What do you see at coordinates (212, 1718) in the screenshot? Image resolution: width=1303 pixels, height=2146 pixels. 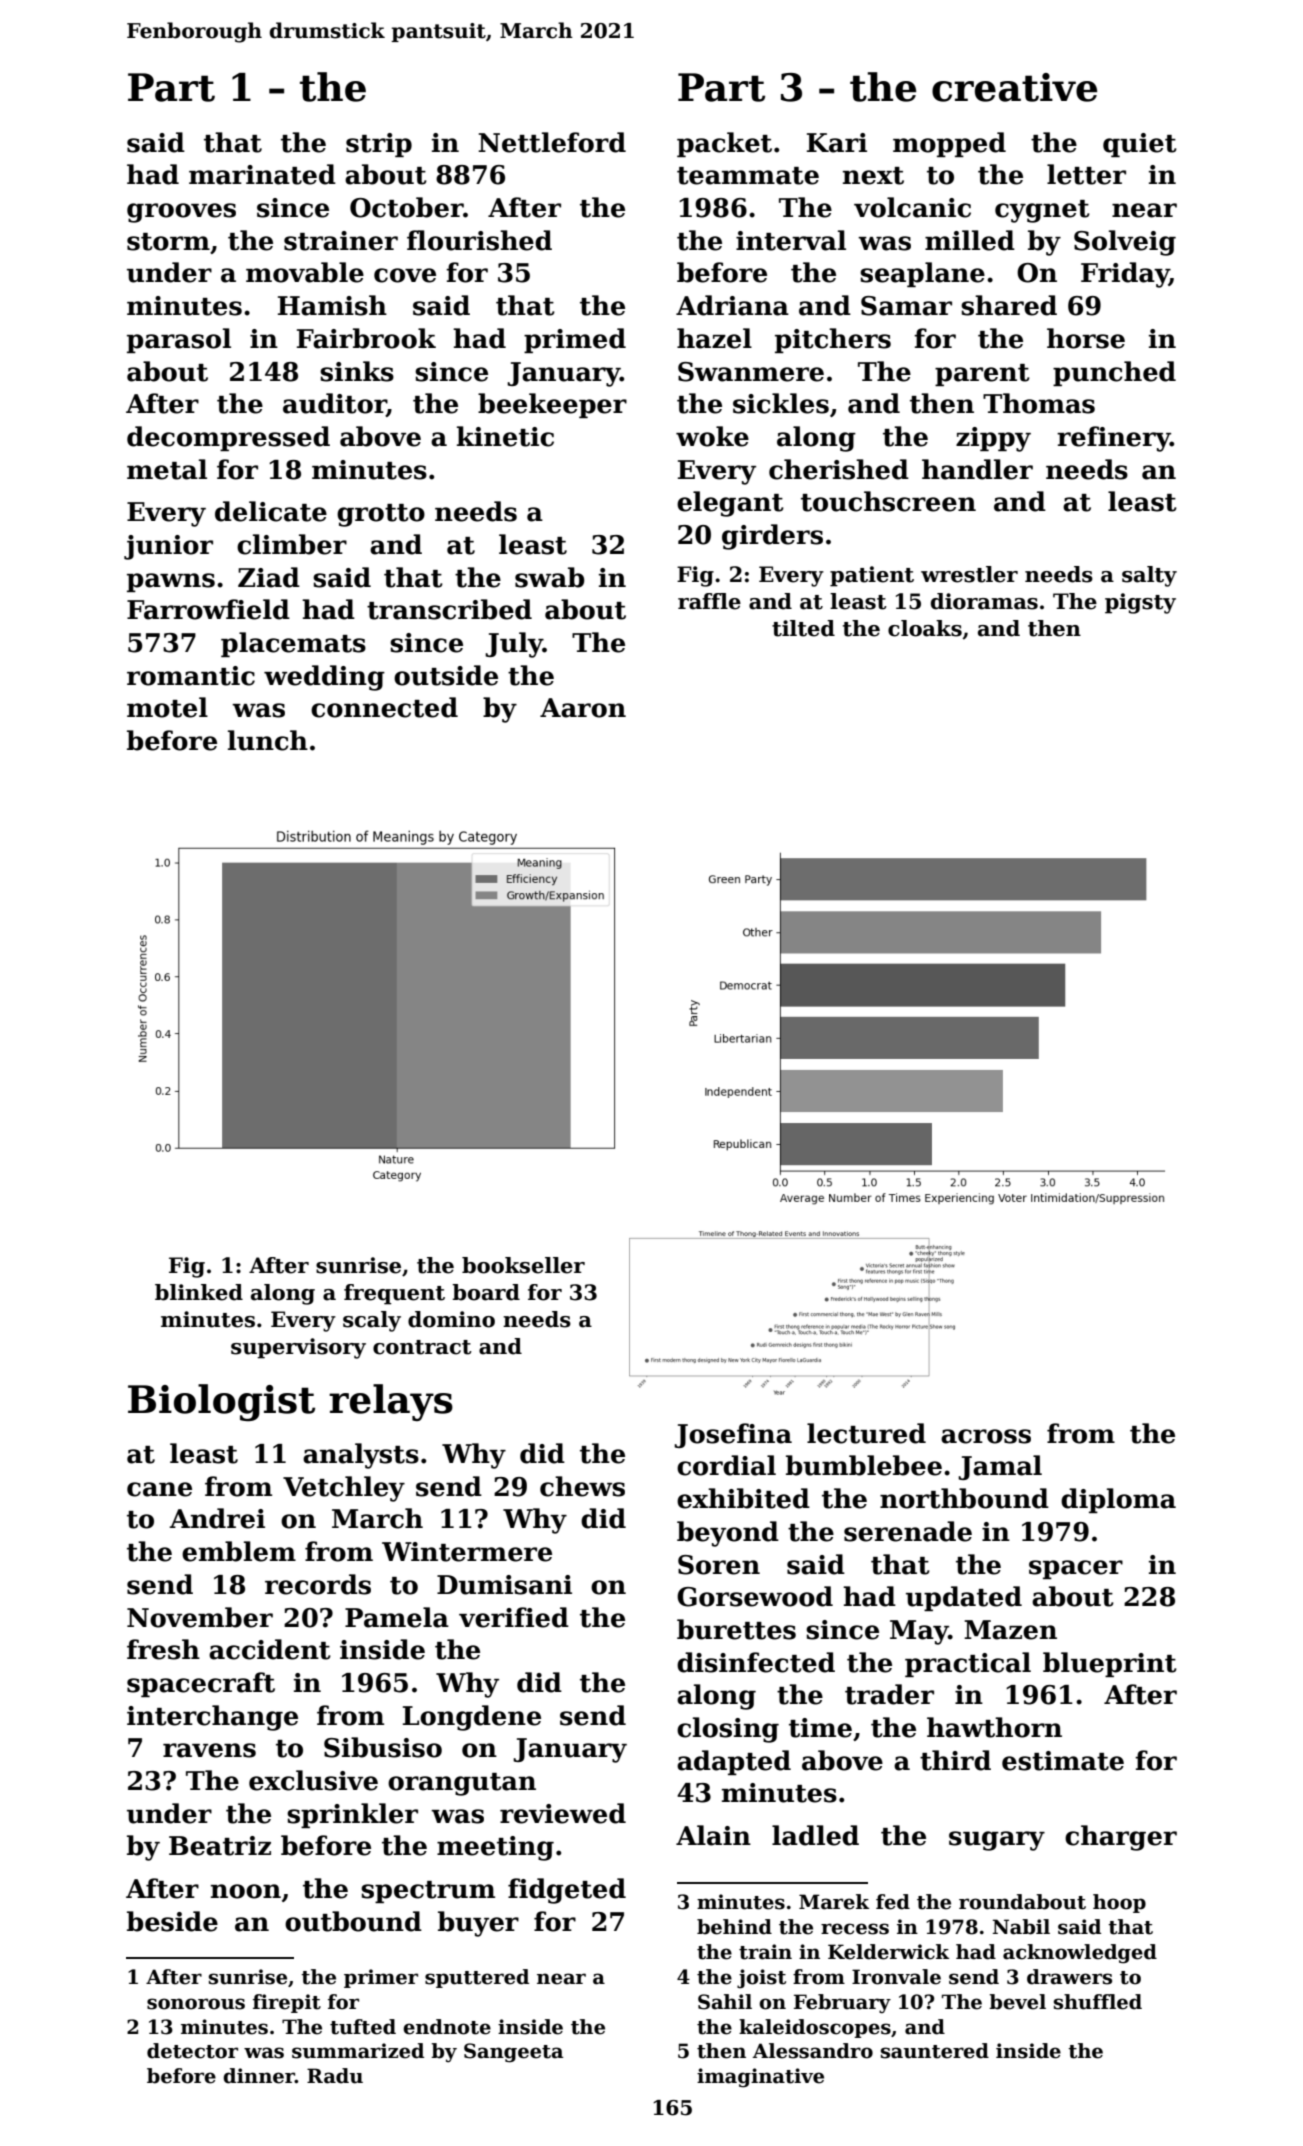 I see `interchange` at bounding box center [212, 1718].
